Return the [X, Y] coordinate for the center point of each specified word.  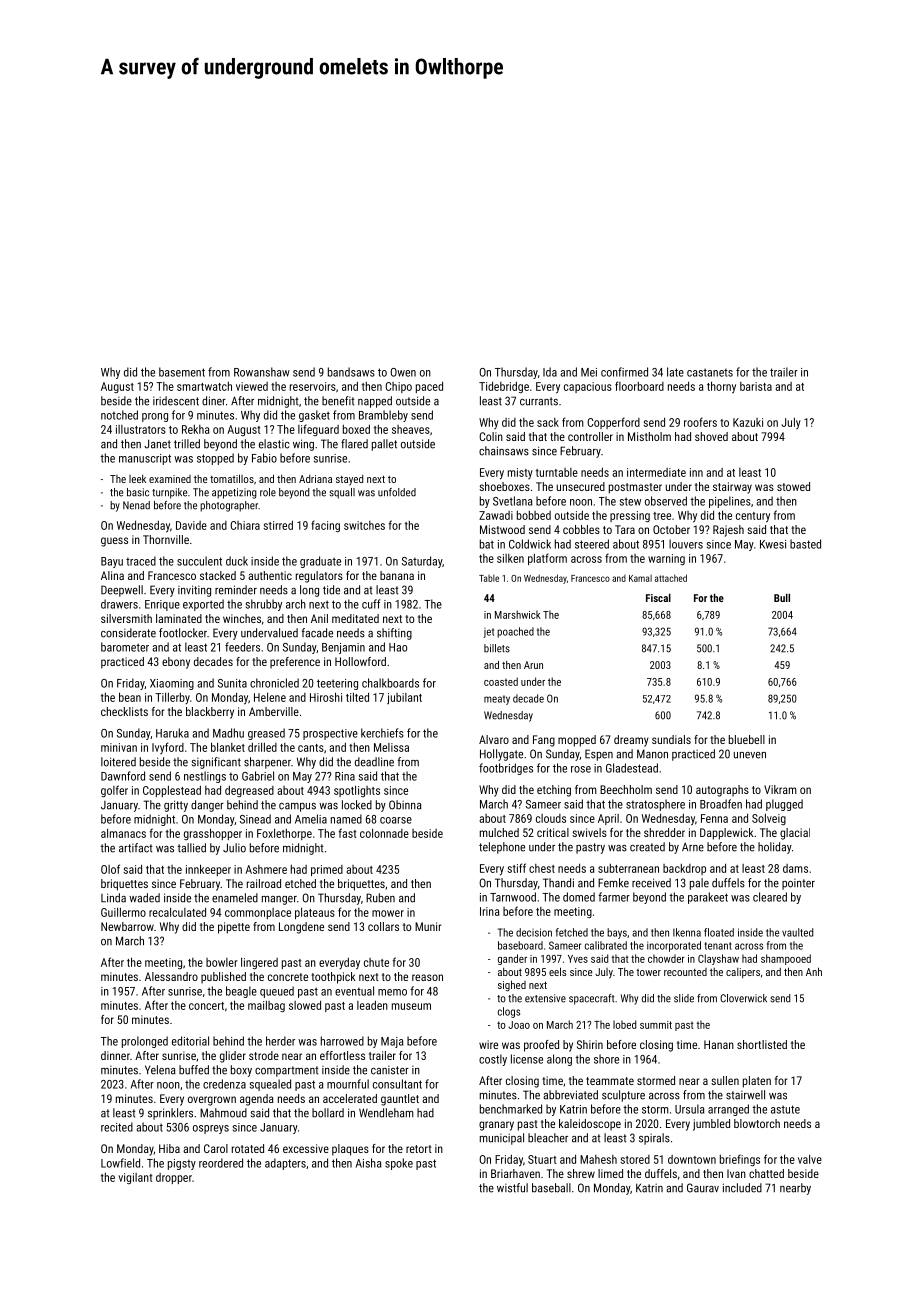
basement [182, 372]
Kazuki [748, 422]
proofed [541, 1046]
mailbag [266, 1006]
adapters [285, 1164]
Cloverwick [743, 998]
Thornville [166, 539]
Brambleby [383, 416]
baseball [551, 1188]
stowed [793, 486]
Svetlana [512, 501]
